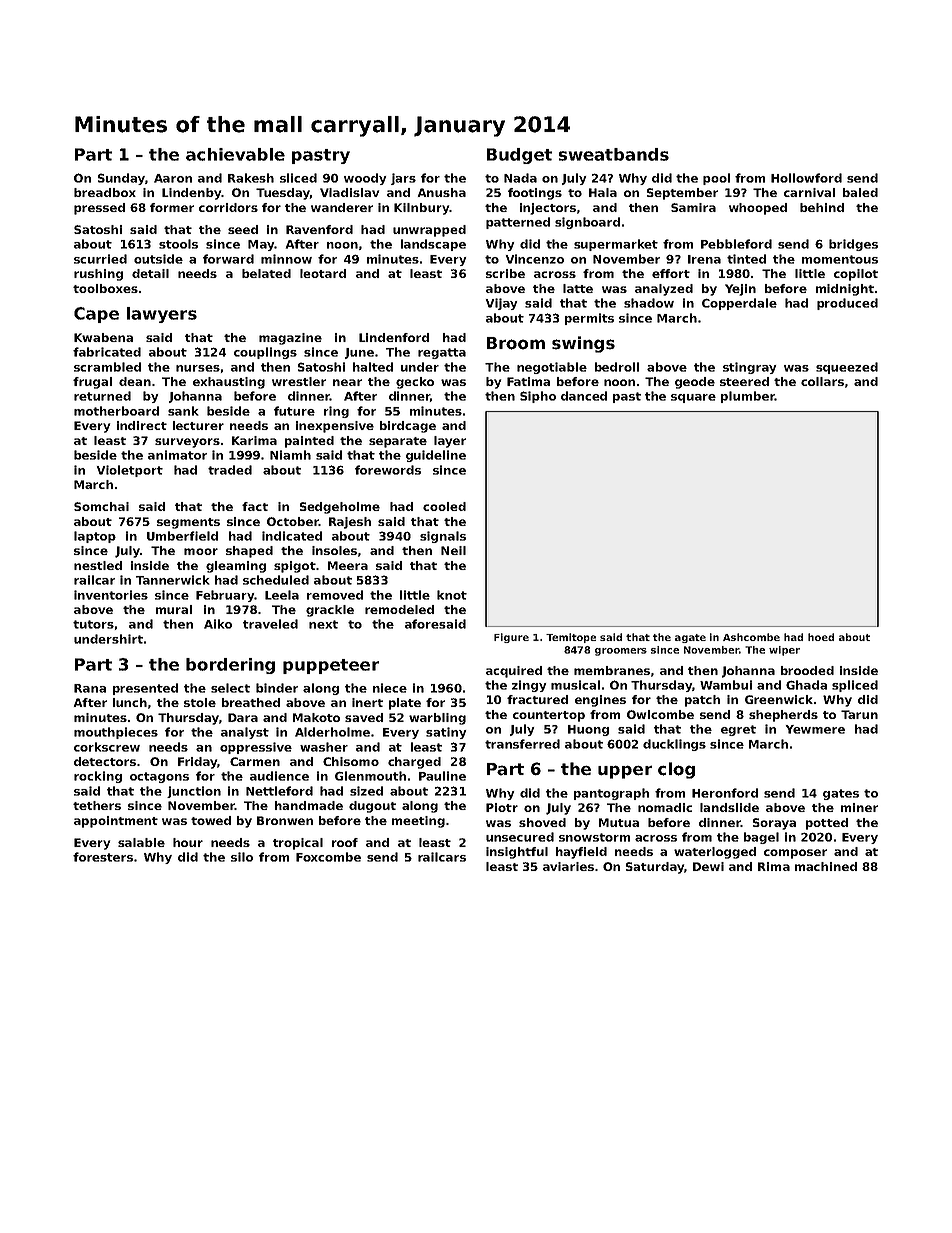 Image resolution: width=952 pixels, height=1233 pixels. What do you see at coordinates (328, 857) in the screenshot?
I see `Foxcombe` at bounding box center [328, 857].
